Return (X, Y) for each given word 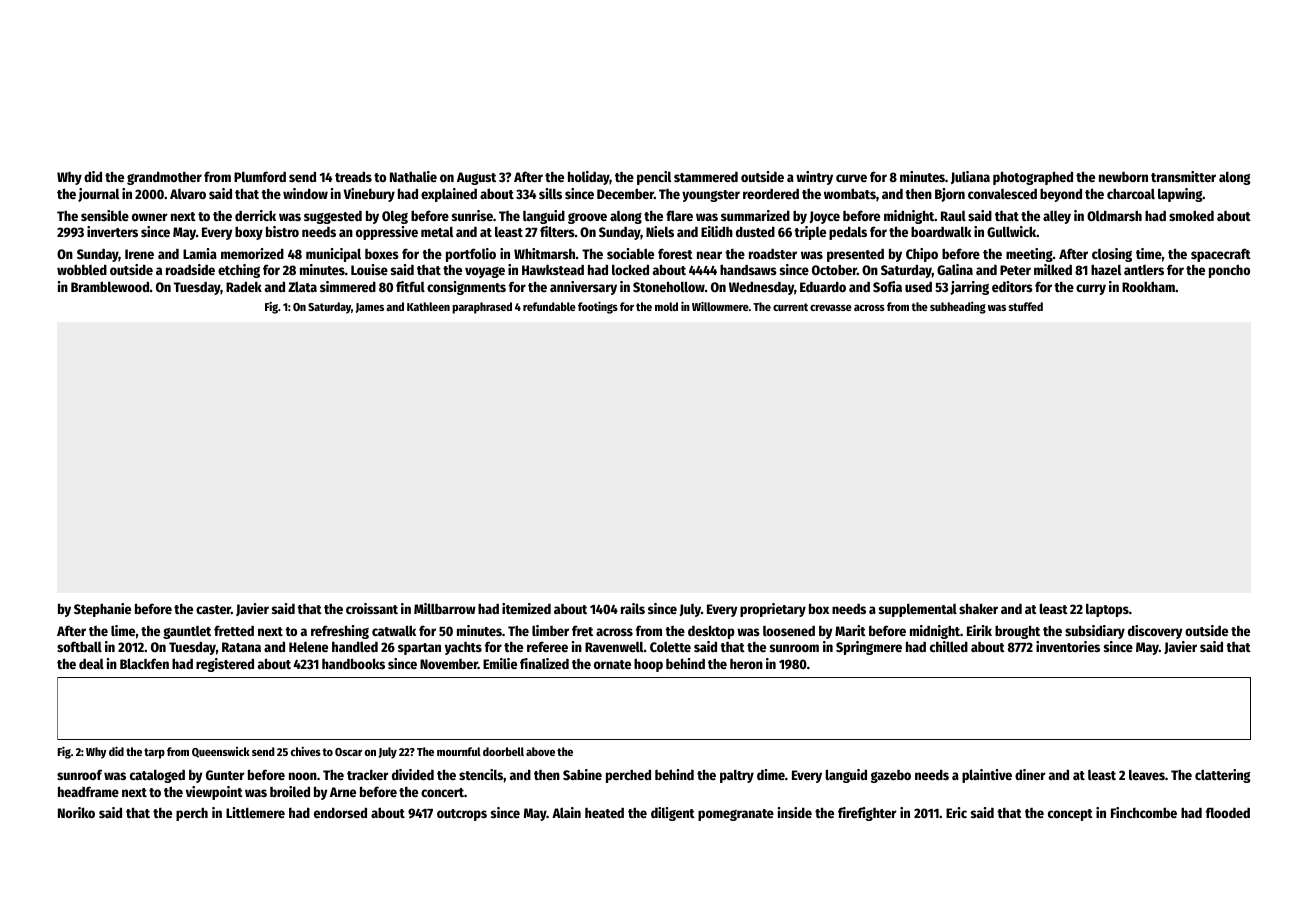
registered (225, 665)
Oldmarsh (1114, 215)
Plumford (260, 176)
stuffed (1026, 306)
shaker (978, 608)
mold (666, 306)
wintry (814, 178)
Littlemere (255, 812)
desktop (711, 632)
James (370, 308)
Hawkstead (553, 270)
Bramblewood (110, 286)
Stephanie (102, 610)
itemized (526, 608)
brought (1017, 632)
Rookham (1148, 286)
